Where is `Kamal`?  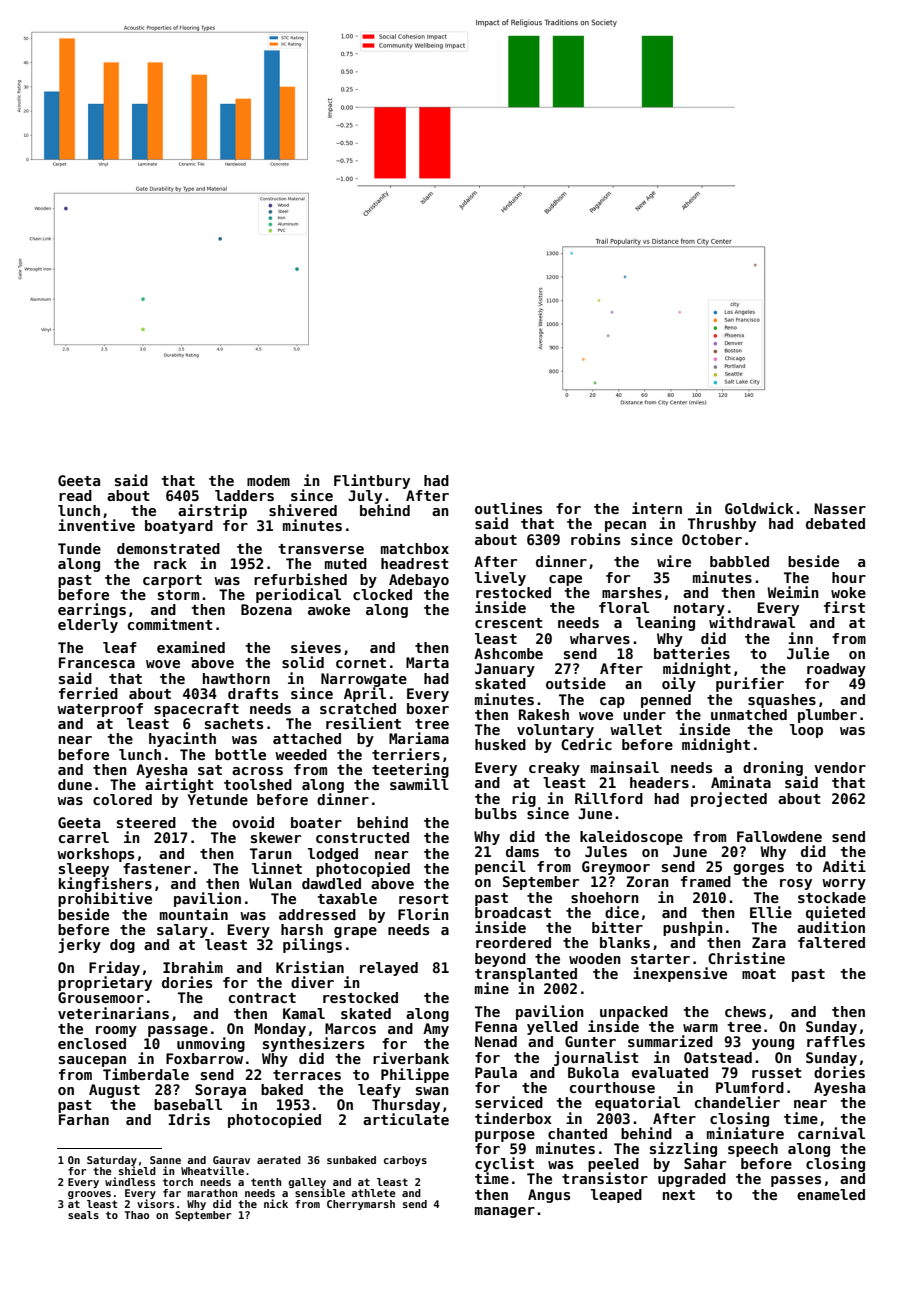
Kamal is located at coordinates (304, 1013).
